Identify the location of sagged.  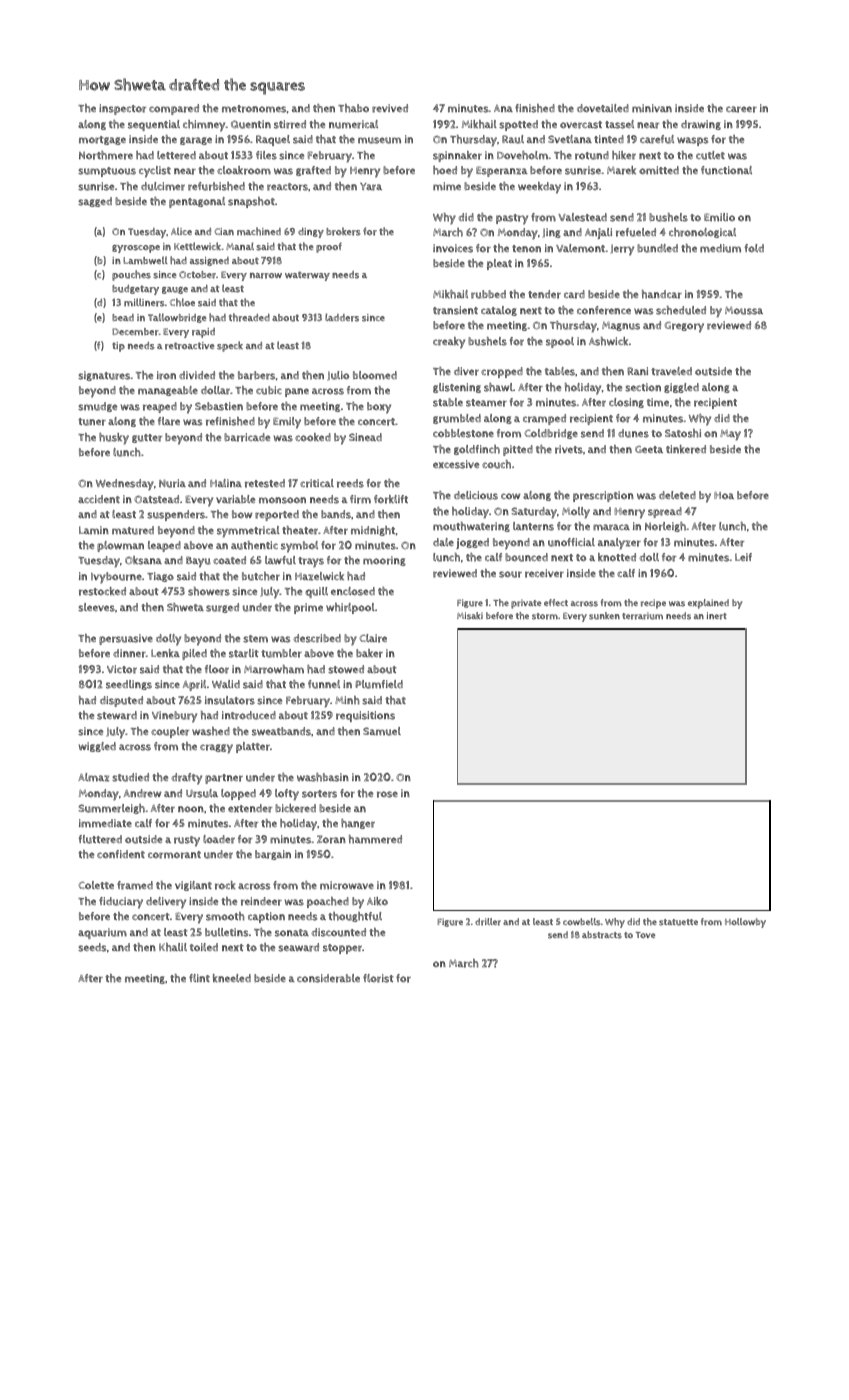
(95, 202).
